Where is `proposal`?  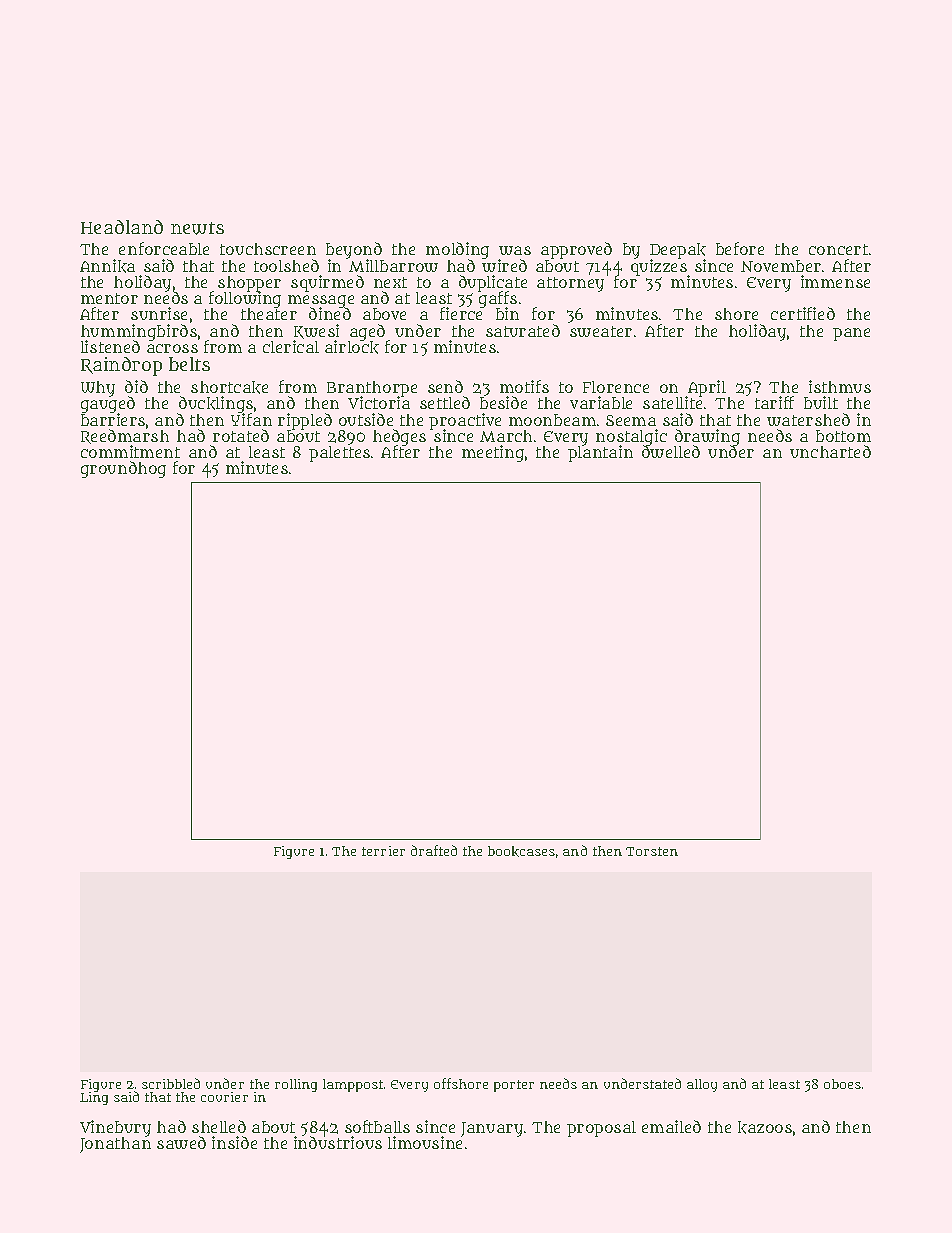 proposal is located at coordinates (601, 1129).
